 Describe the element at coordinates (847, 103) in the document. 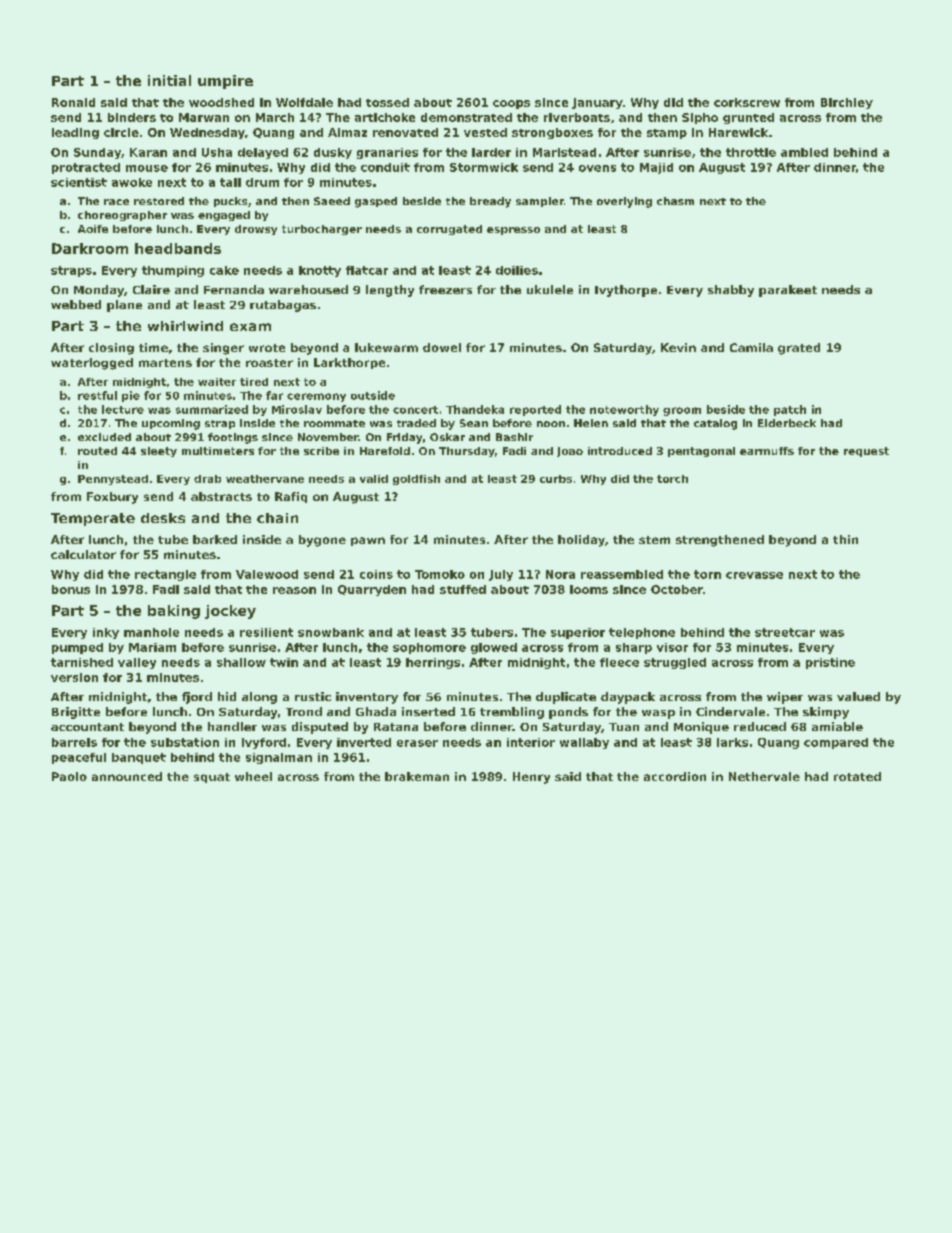

I see `Birchley` at that location.
